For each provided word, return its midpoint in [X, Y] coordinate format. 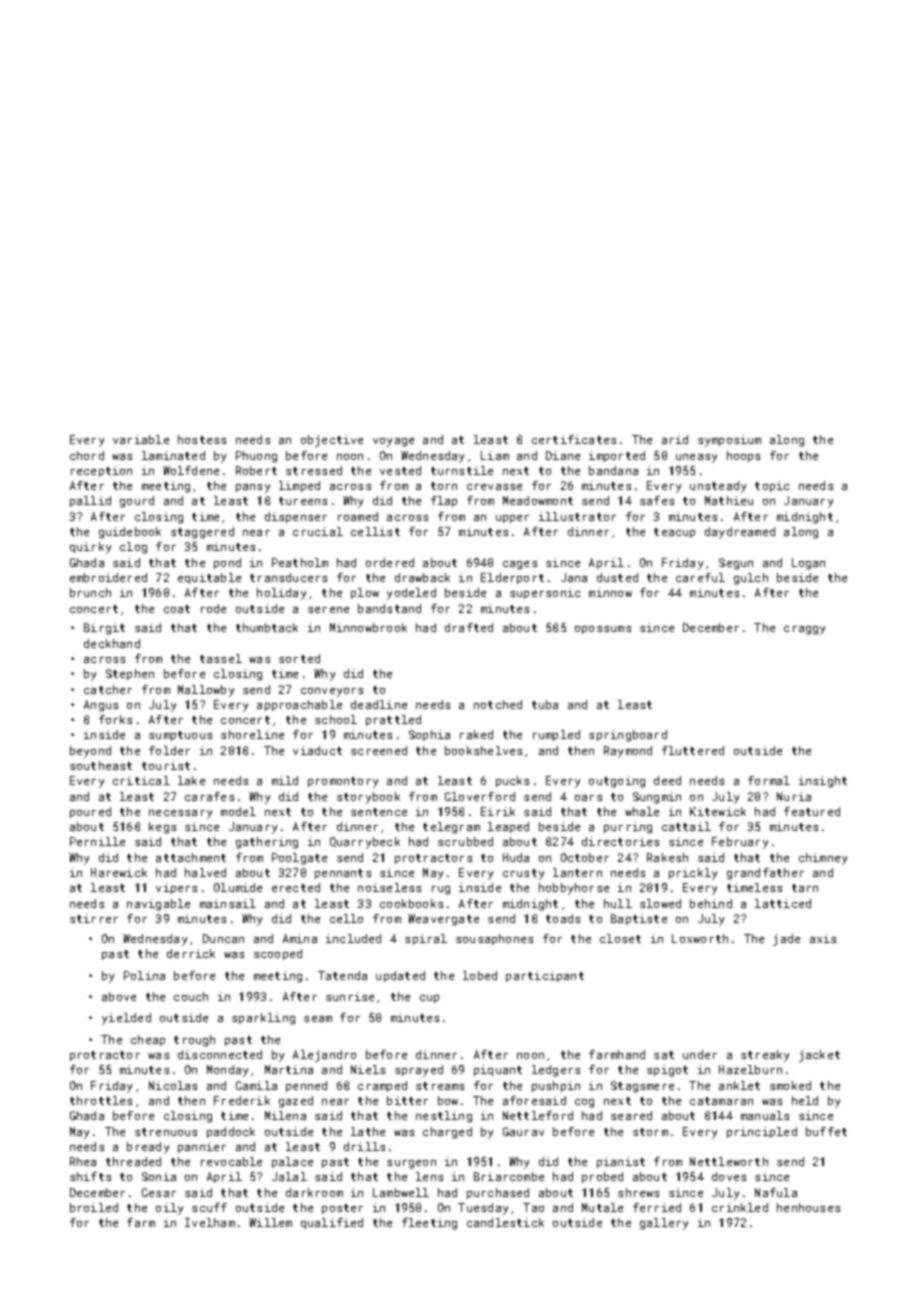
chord [87, 455]
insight [823, 782]
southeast [101, 765]
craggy [804, 630]
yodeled [411, 594]
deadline [379, 704]
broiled [94, 1207]
